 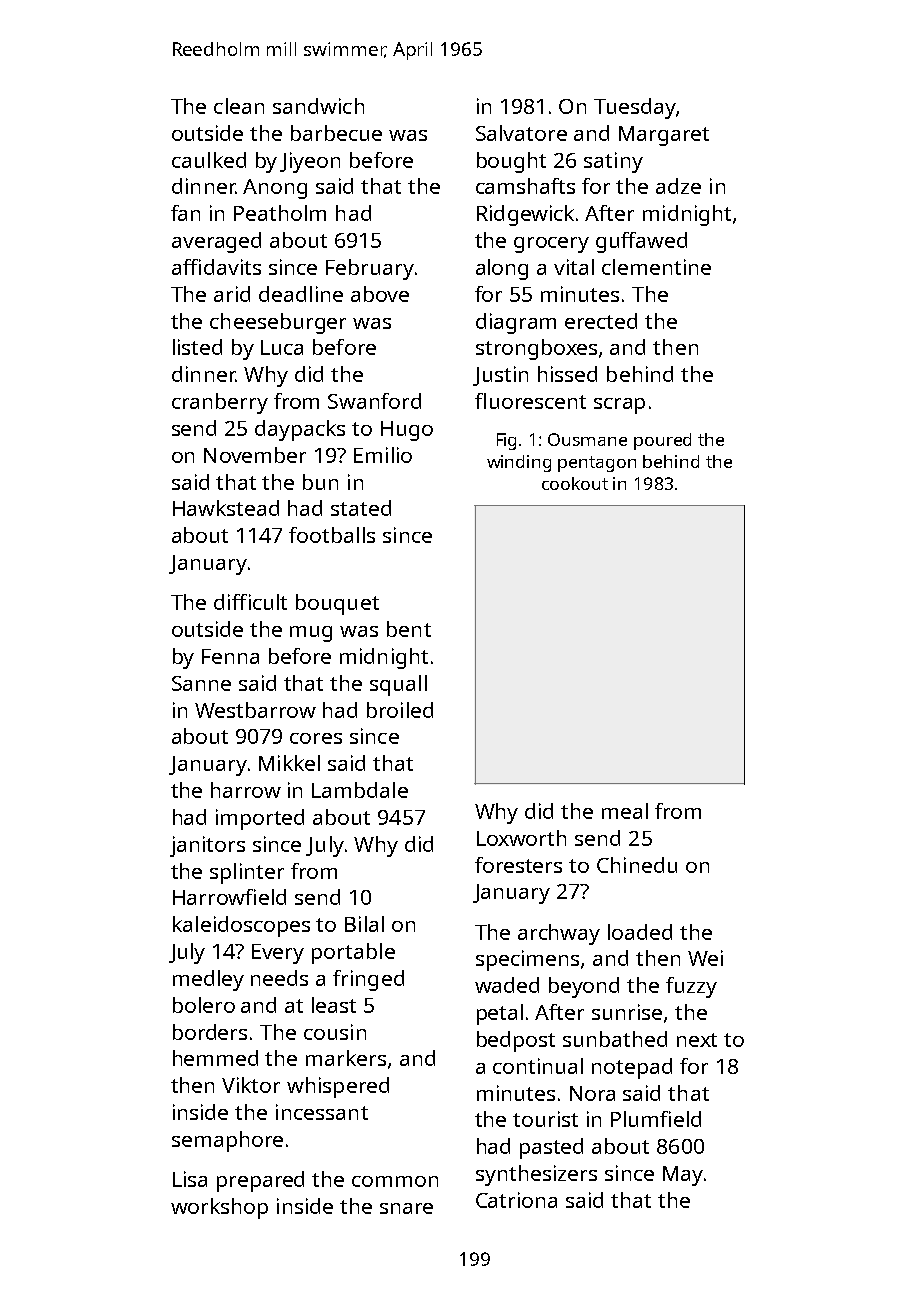 I want to click on bought, so click(x=511, y=162).
